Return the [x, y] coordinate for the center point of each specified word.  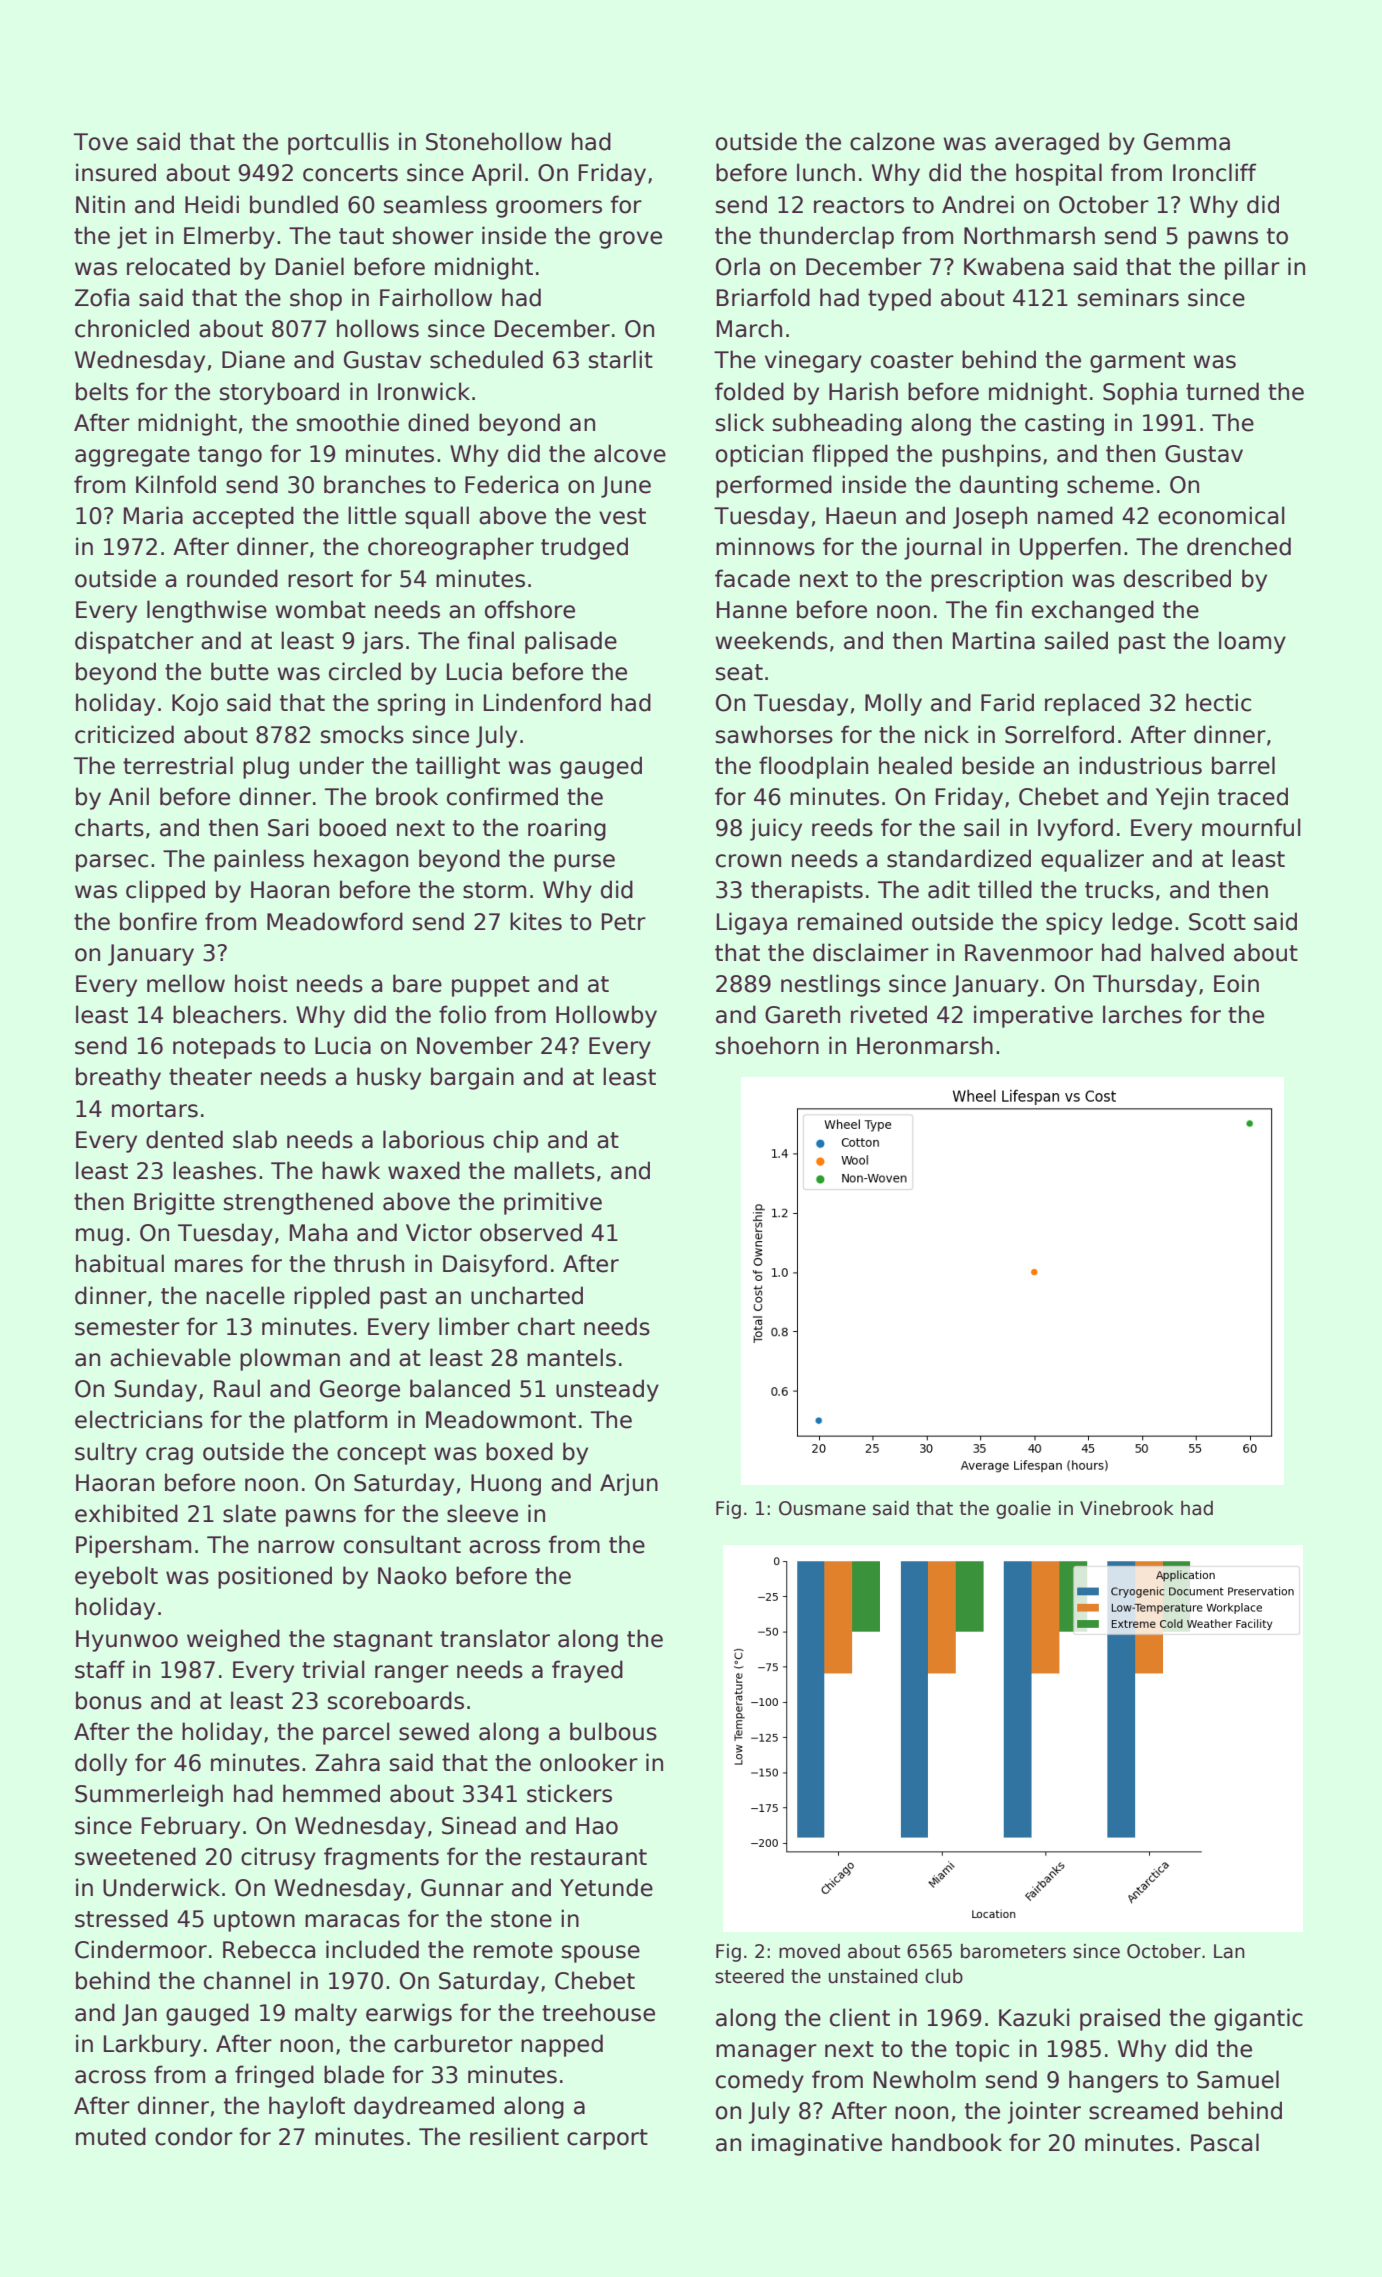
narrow [296, 1547]
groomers [549, 209]
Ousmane [822, 1508]
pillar [1252, 268]
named [1075, 515]
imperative [1033, 1016]
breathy [118, 1078]
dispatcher [134, 642]
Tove [101, 142]
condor [194, 2136]
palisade [571, 642]
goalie [1023, 1510]
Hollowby [606, 1016]
